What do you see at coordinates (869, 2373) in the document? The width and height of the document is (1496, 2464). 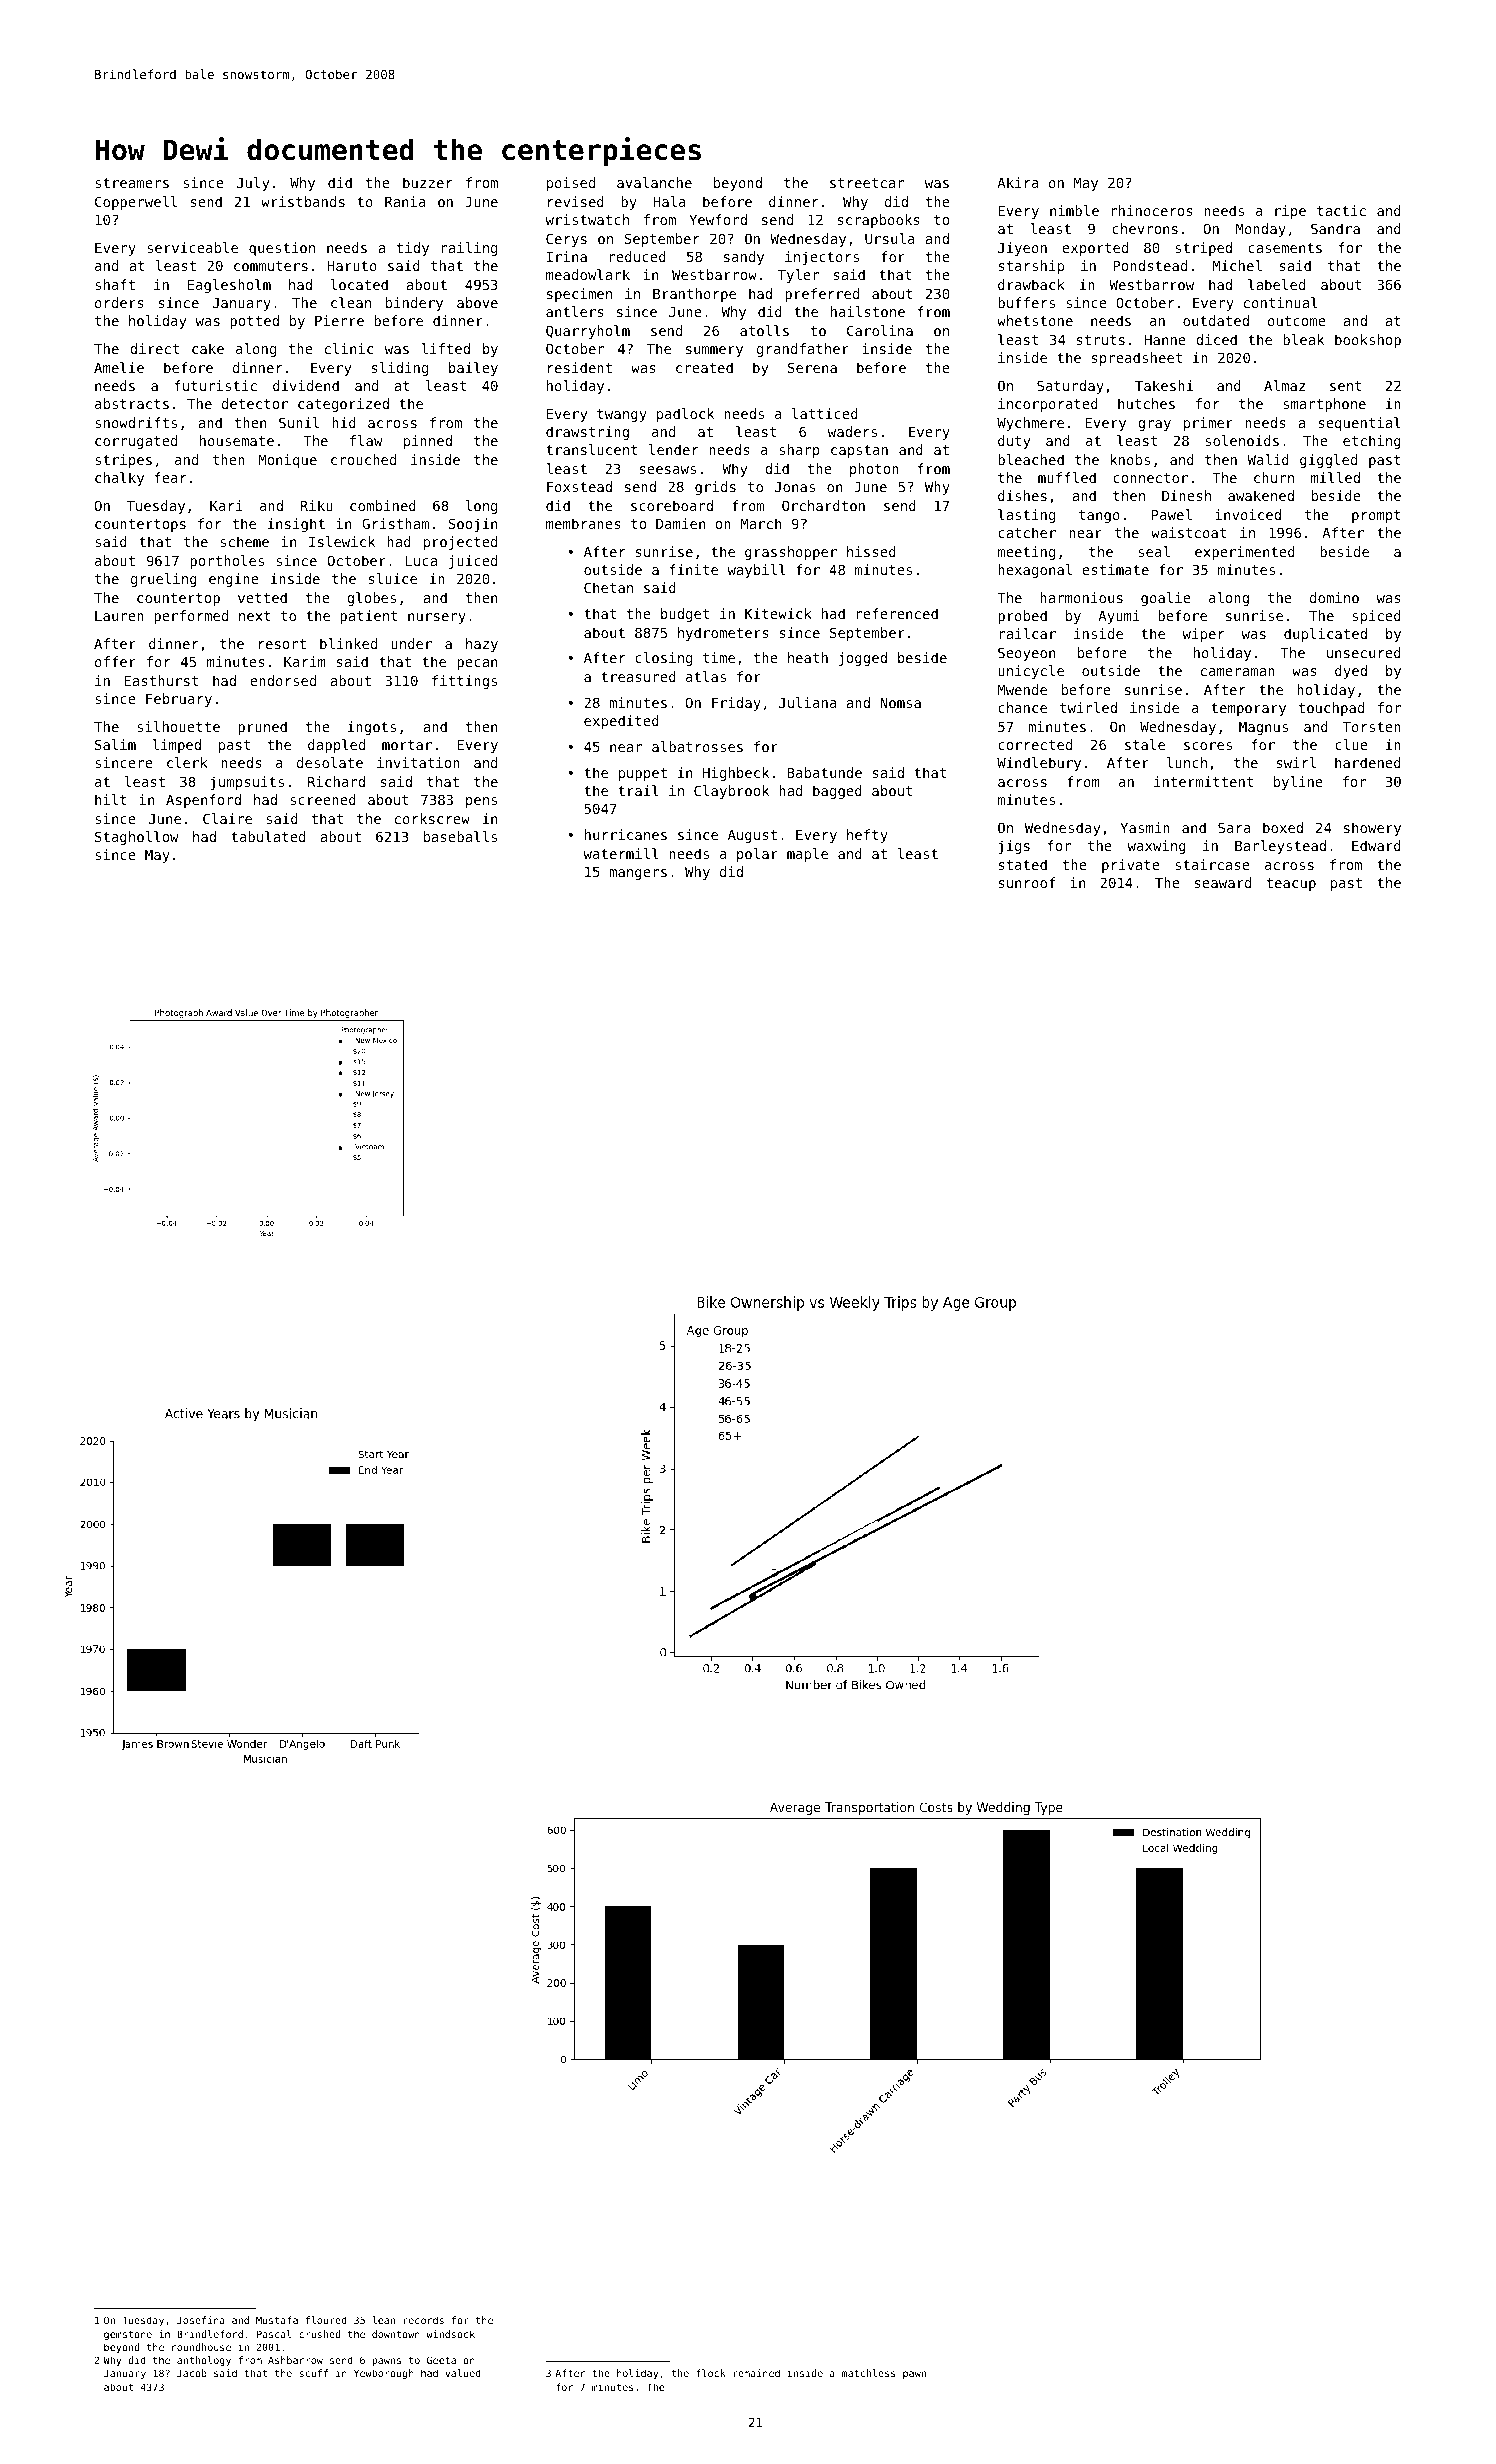 I see `matchless` at bounding box center [869, 2373].
